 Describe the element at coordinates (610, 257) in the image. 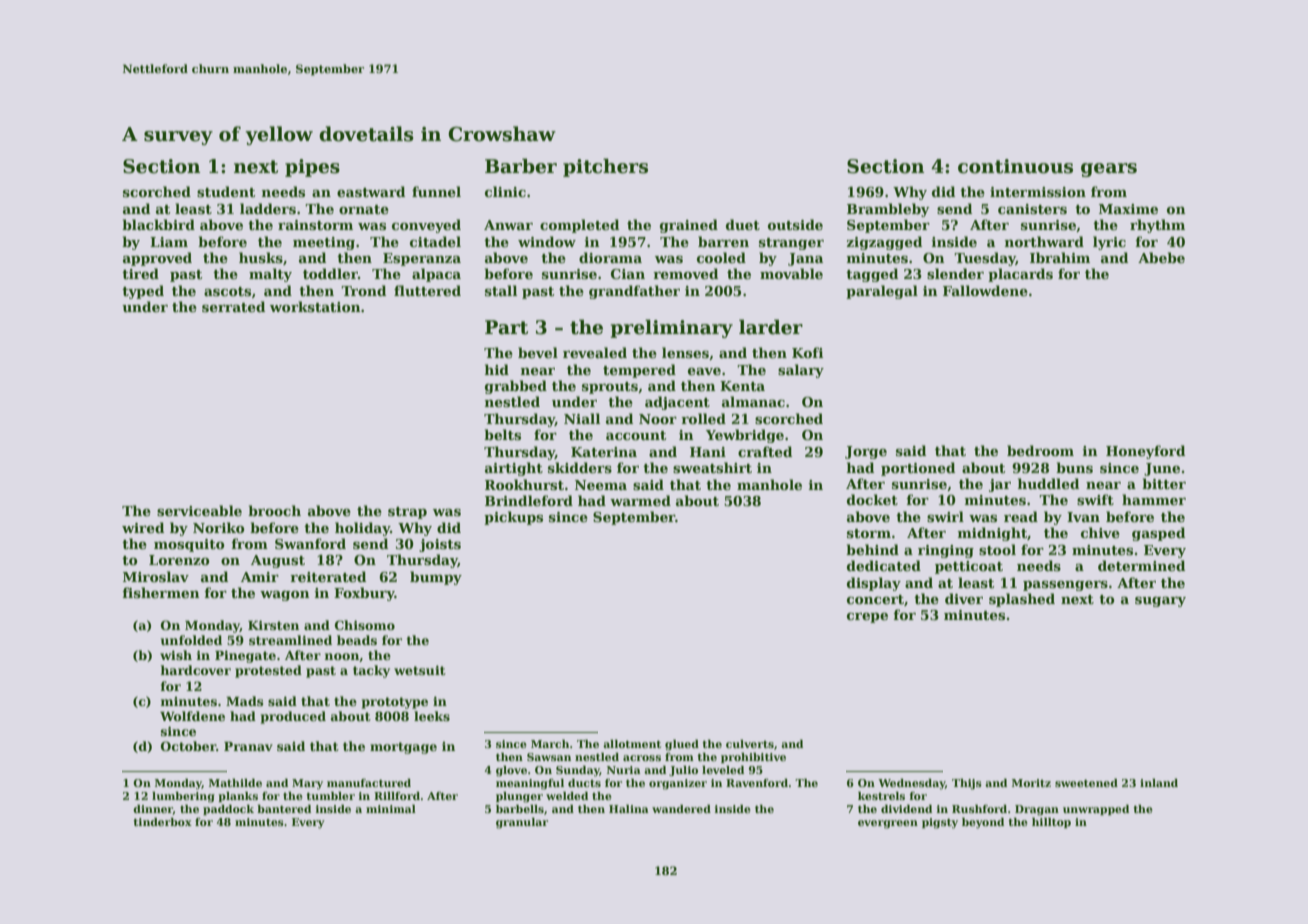

I see `diorama` at that location.
